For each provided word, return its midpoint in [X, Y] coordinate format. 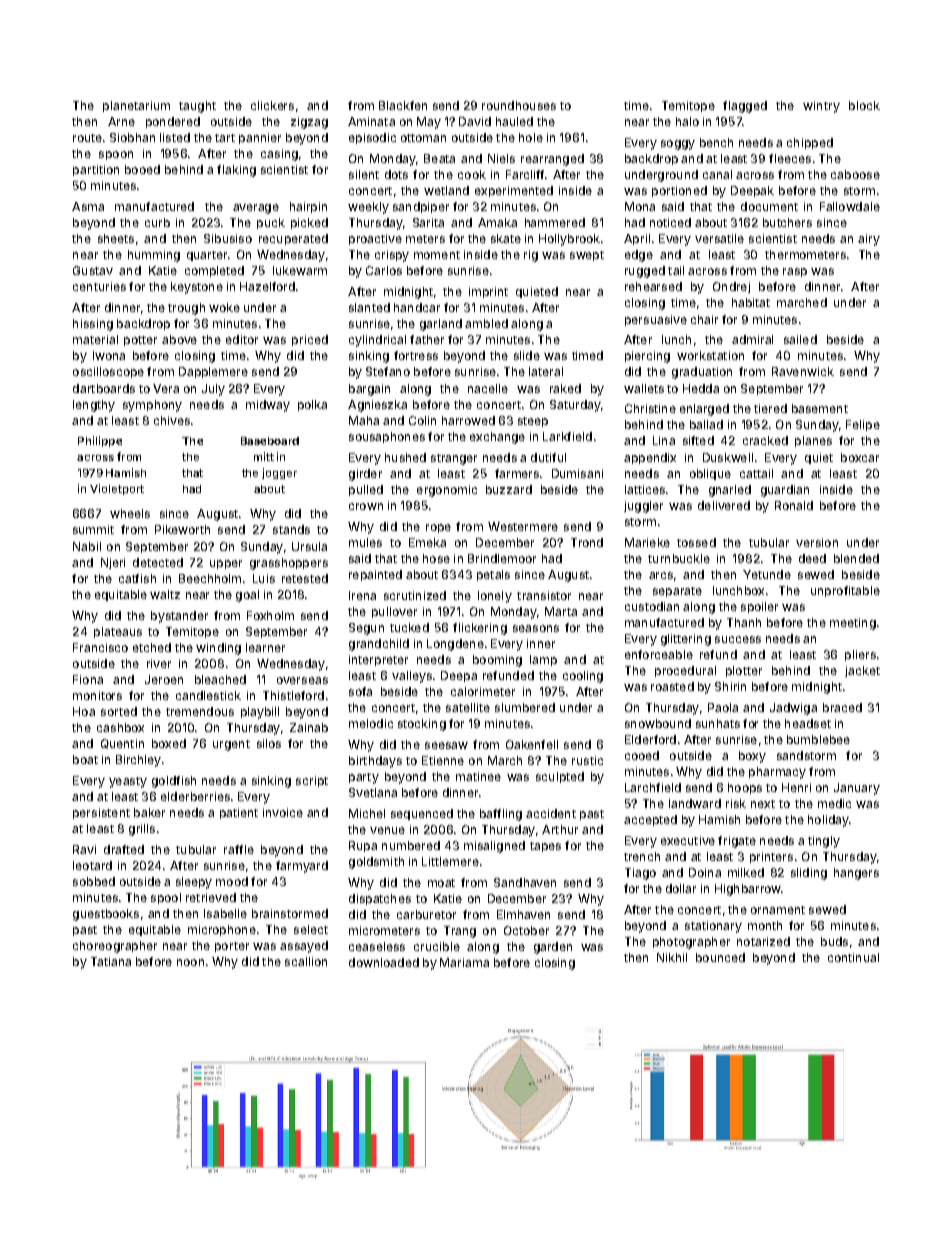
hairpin [308, 207]
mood [232, 881]
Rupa [363, 846]
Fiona [88, 679]
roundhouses [519, 105]
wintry [821, 107]
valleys [412, 677]
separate [677, 592]
